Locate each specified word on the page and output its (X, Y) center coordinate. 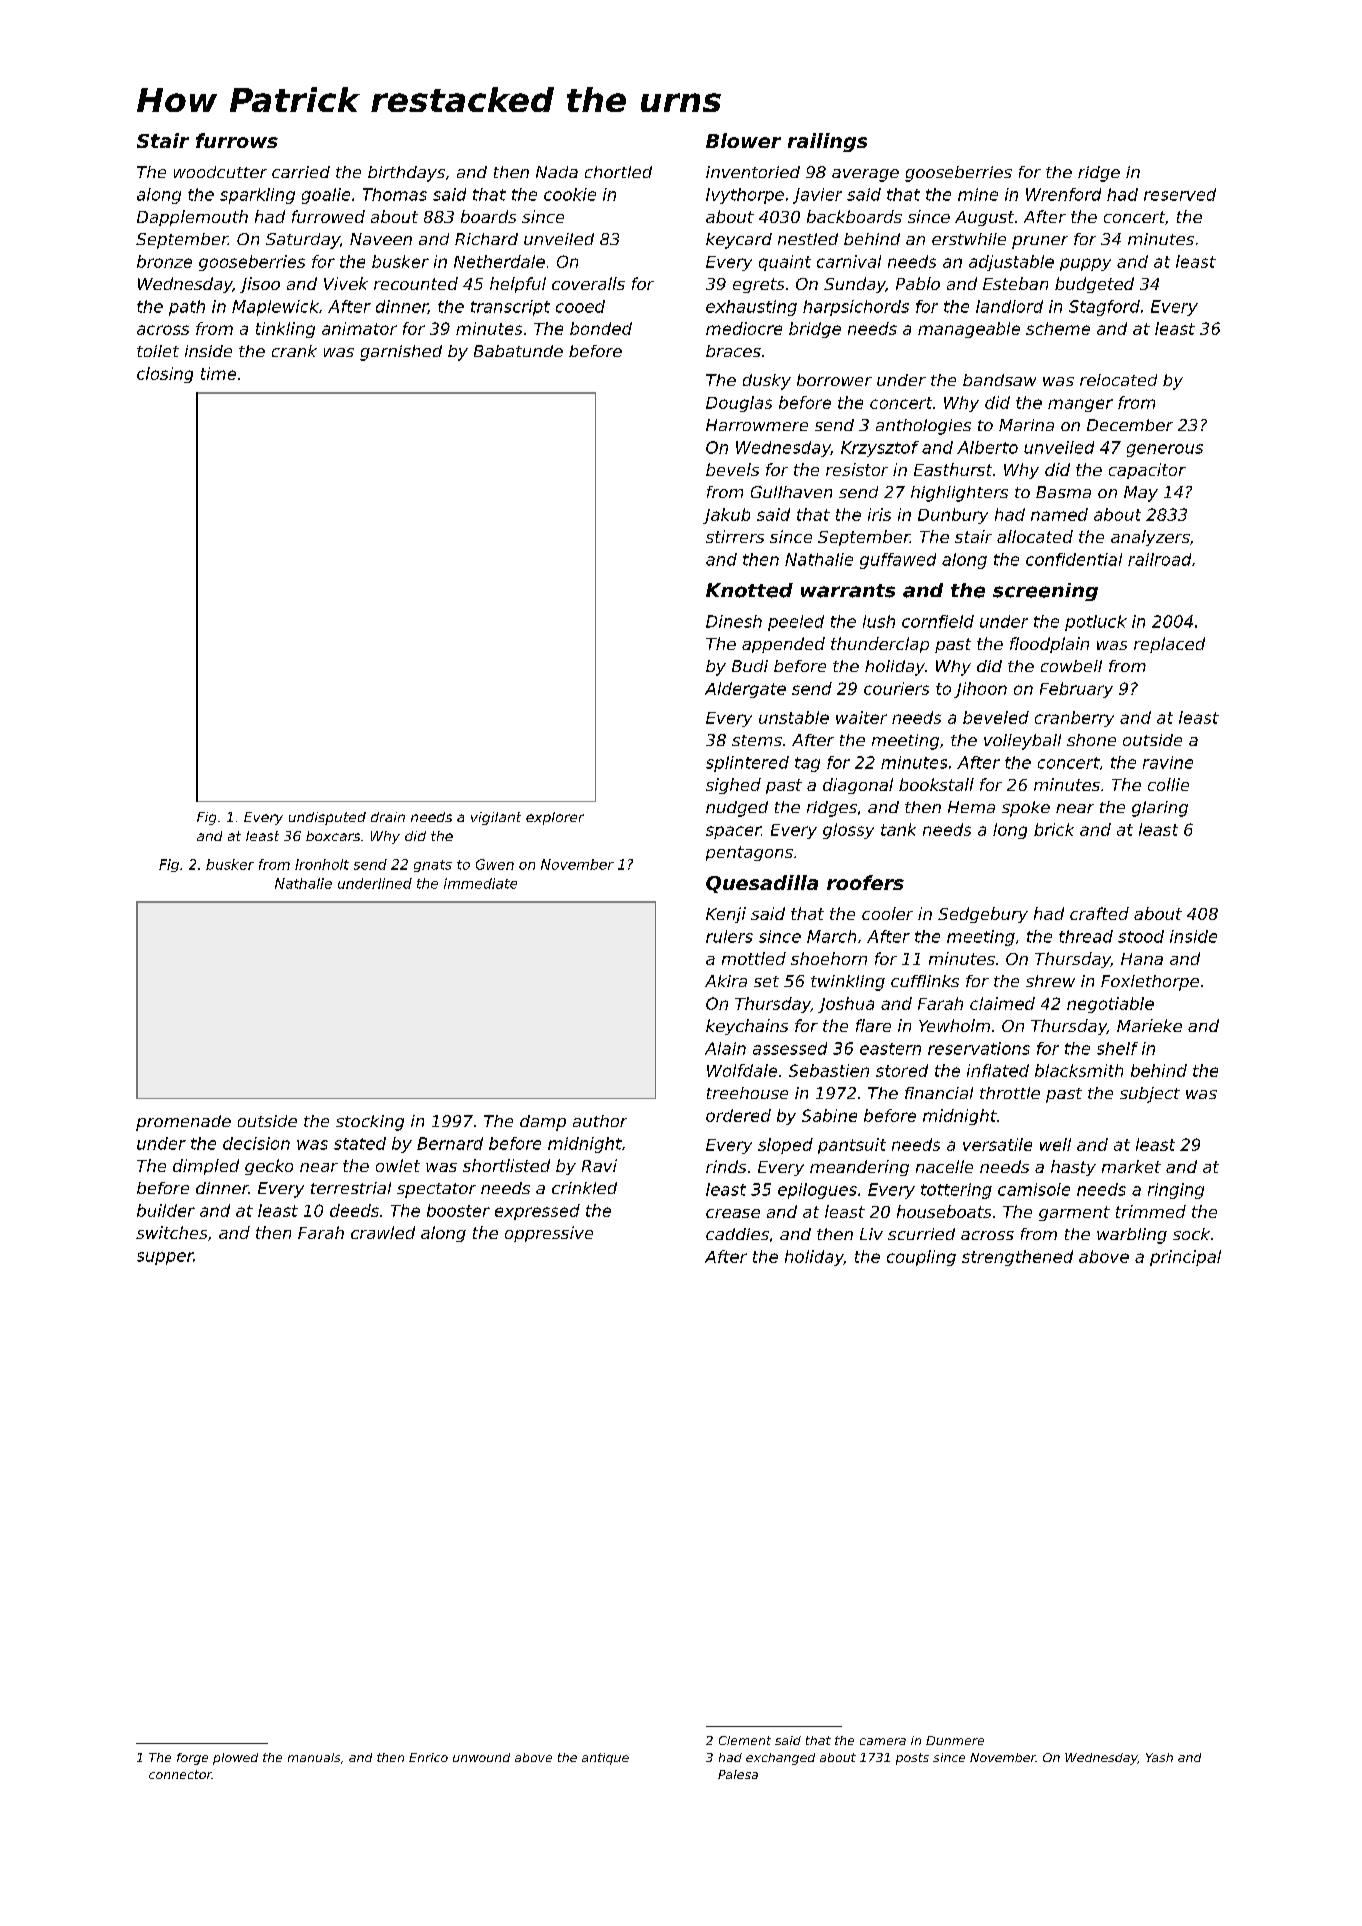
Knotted (749, 590)
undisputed (327, 818)
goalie (326, 196)
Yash (1159, 1757)
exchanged (780, 1759)
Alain (725, 1048)
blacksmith (1079, 1070)
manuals (314, 1757)
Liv (871, 1234)
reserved (1180, 194)
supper (165, 1258)
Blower (743, 140)
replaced (1169, 645)
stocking (370, 1123)
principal (1185, 1258)
